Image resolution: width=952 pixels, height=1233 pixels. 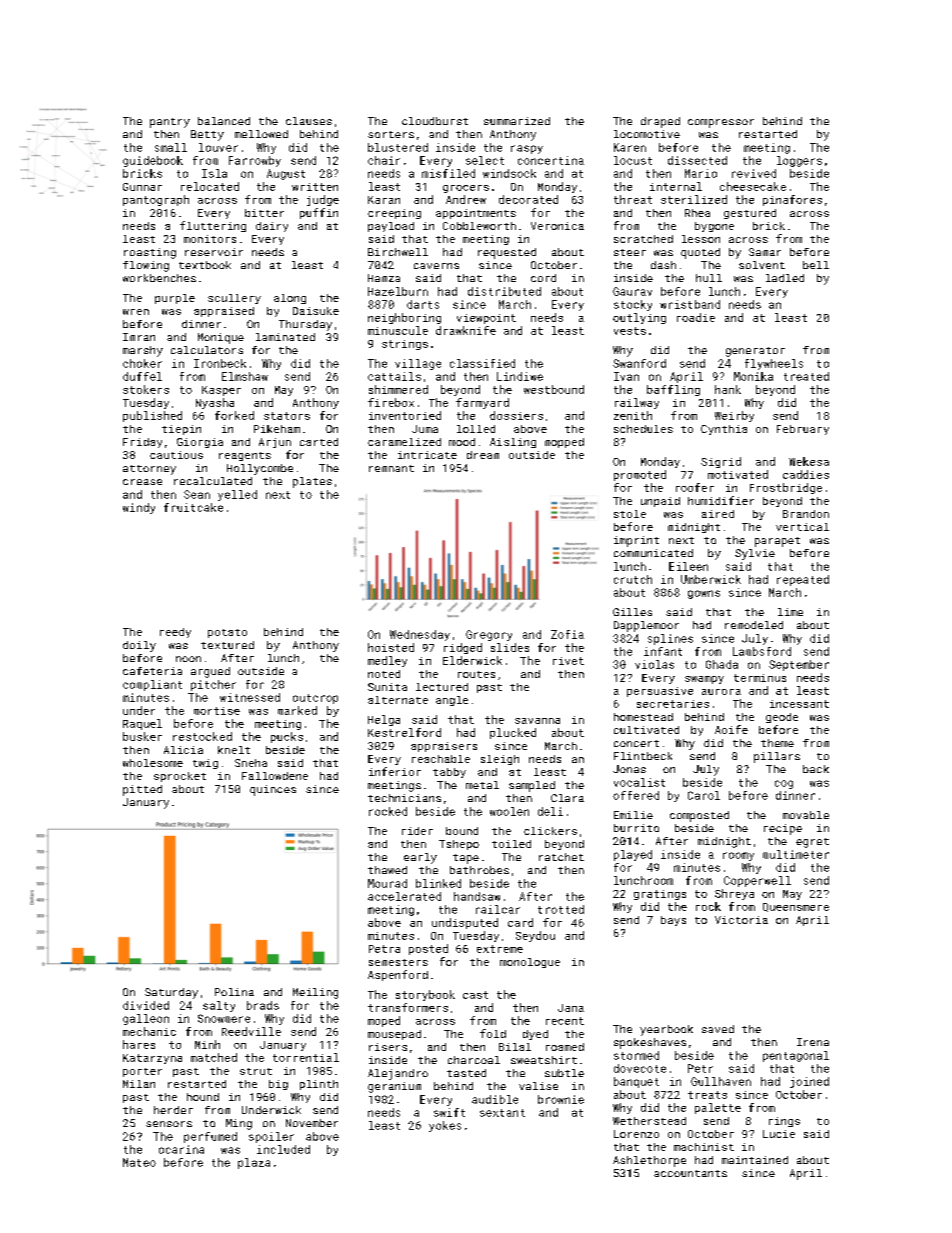 I want to click on reedy, so click(x=175, y=633).
